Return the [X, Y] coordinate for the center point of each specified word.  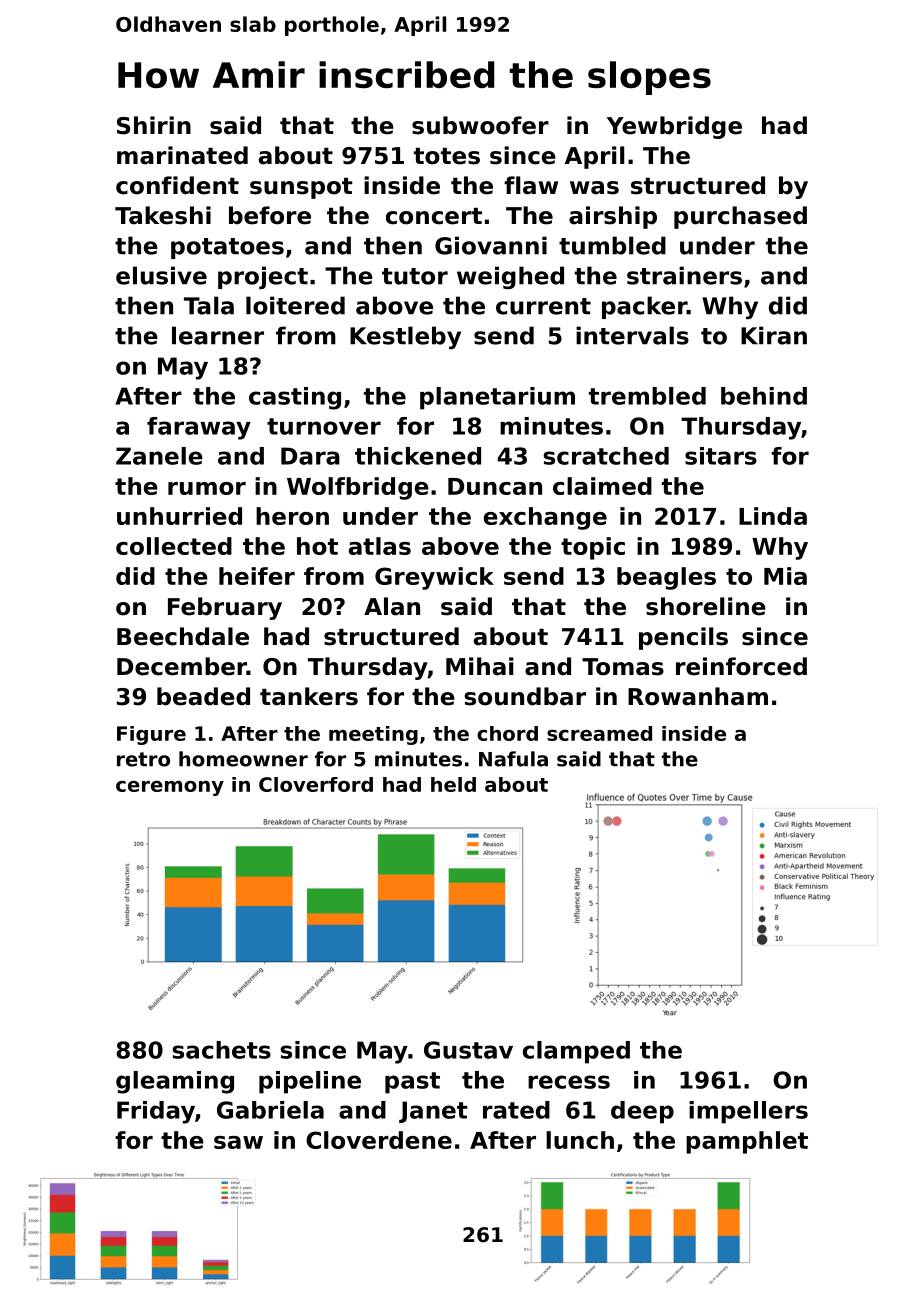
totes [447, 156]
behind [764, 396]
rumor [207, 488]
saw [238, 1142]
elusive [161, 275]
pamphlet [747, 1142]
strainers [684, 275]
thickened [418, 456]
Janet [433, 1112]
